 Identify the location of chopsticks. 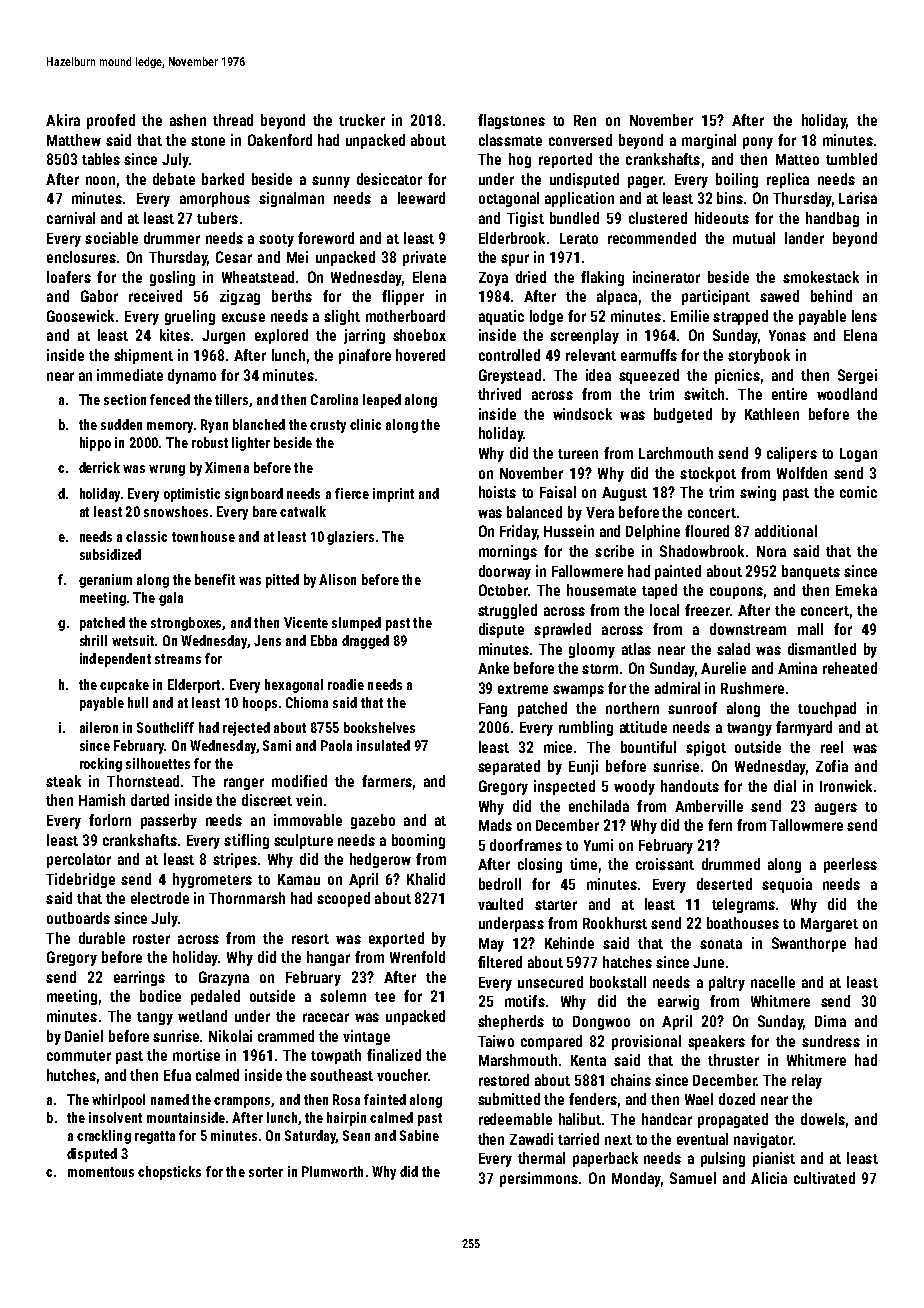
(169, 1173).
